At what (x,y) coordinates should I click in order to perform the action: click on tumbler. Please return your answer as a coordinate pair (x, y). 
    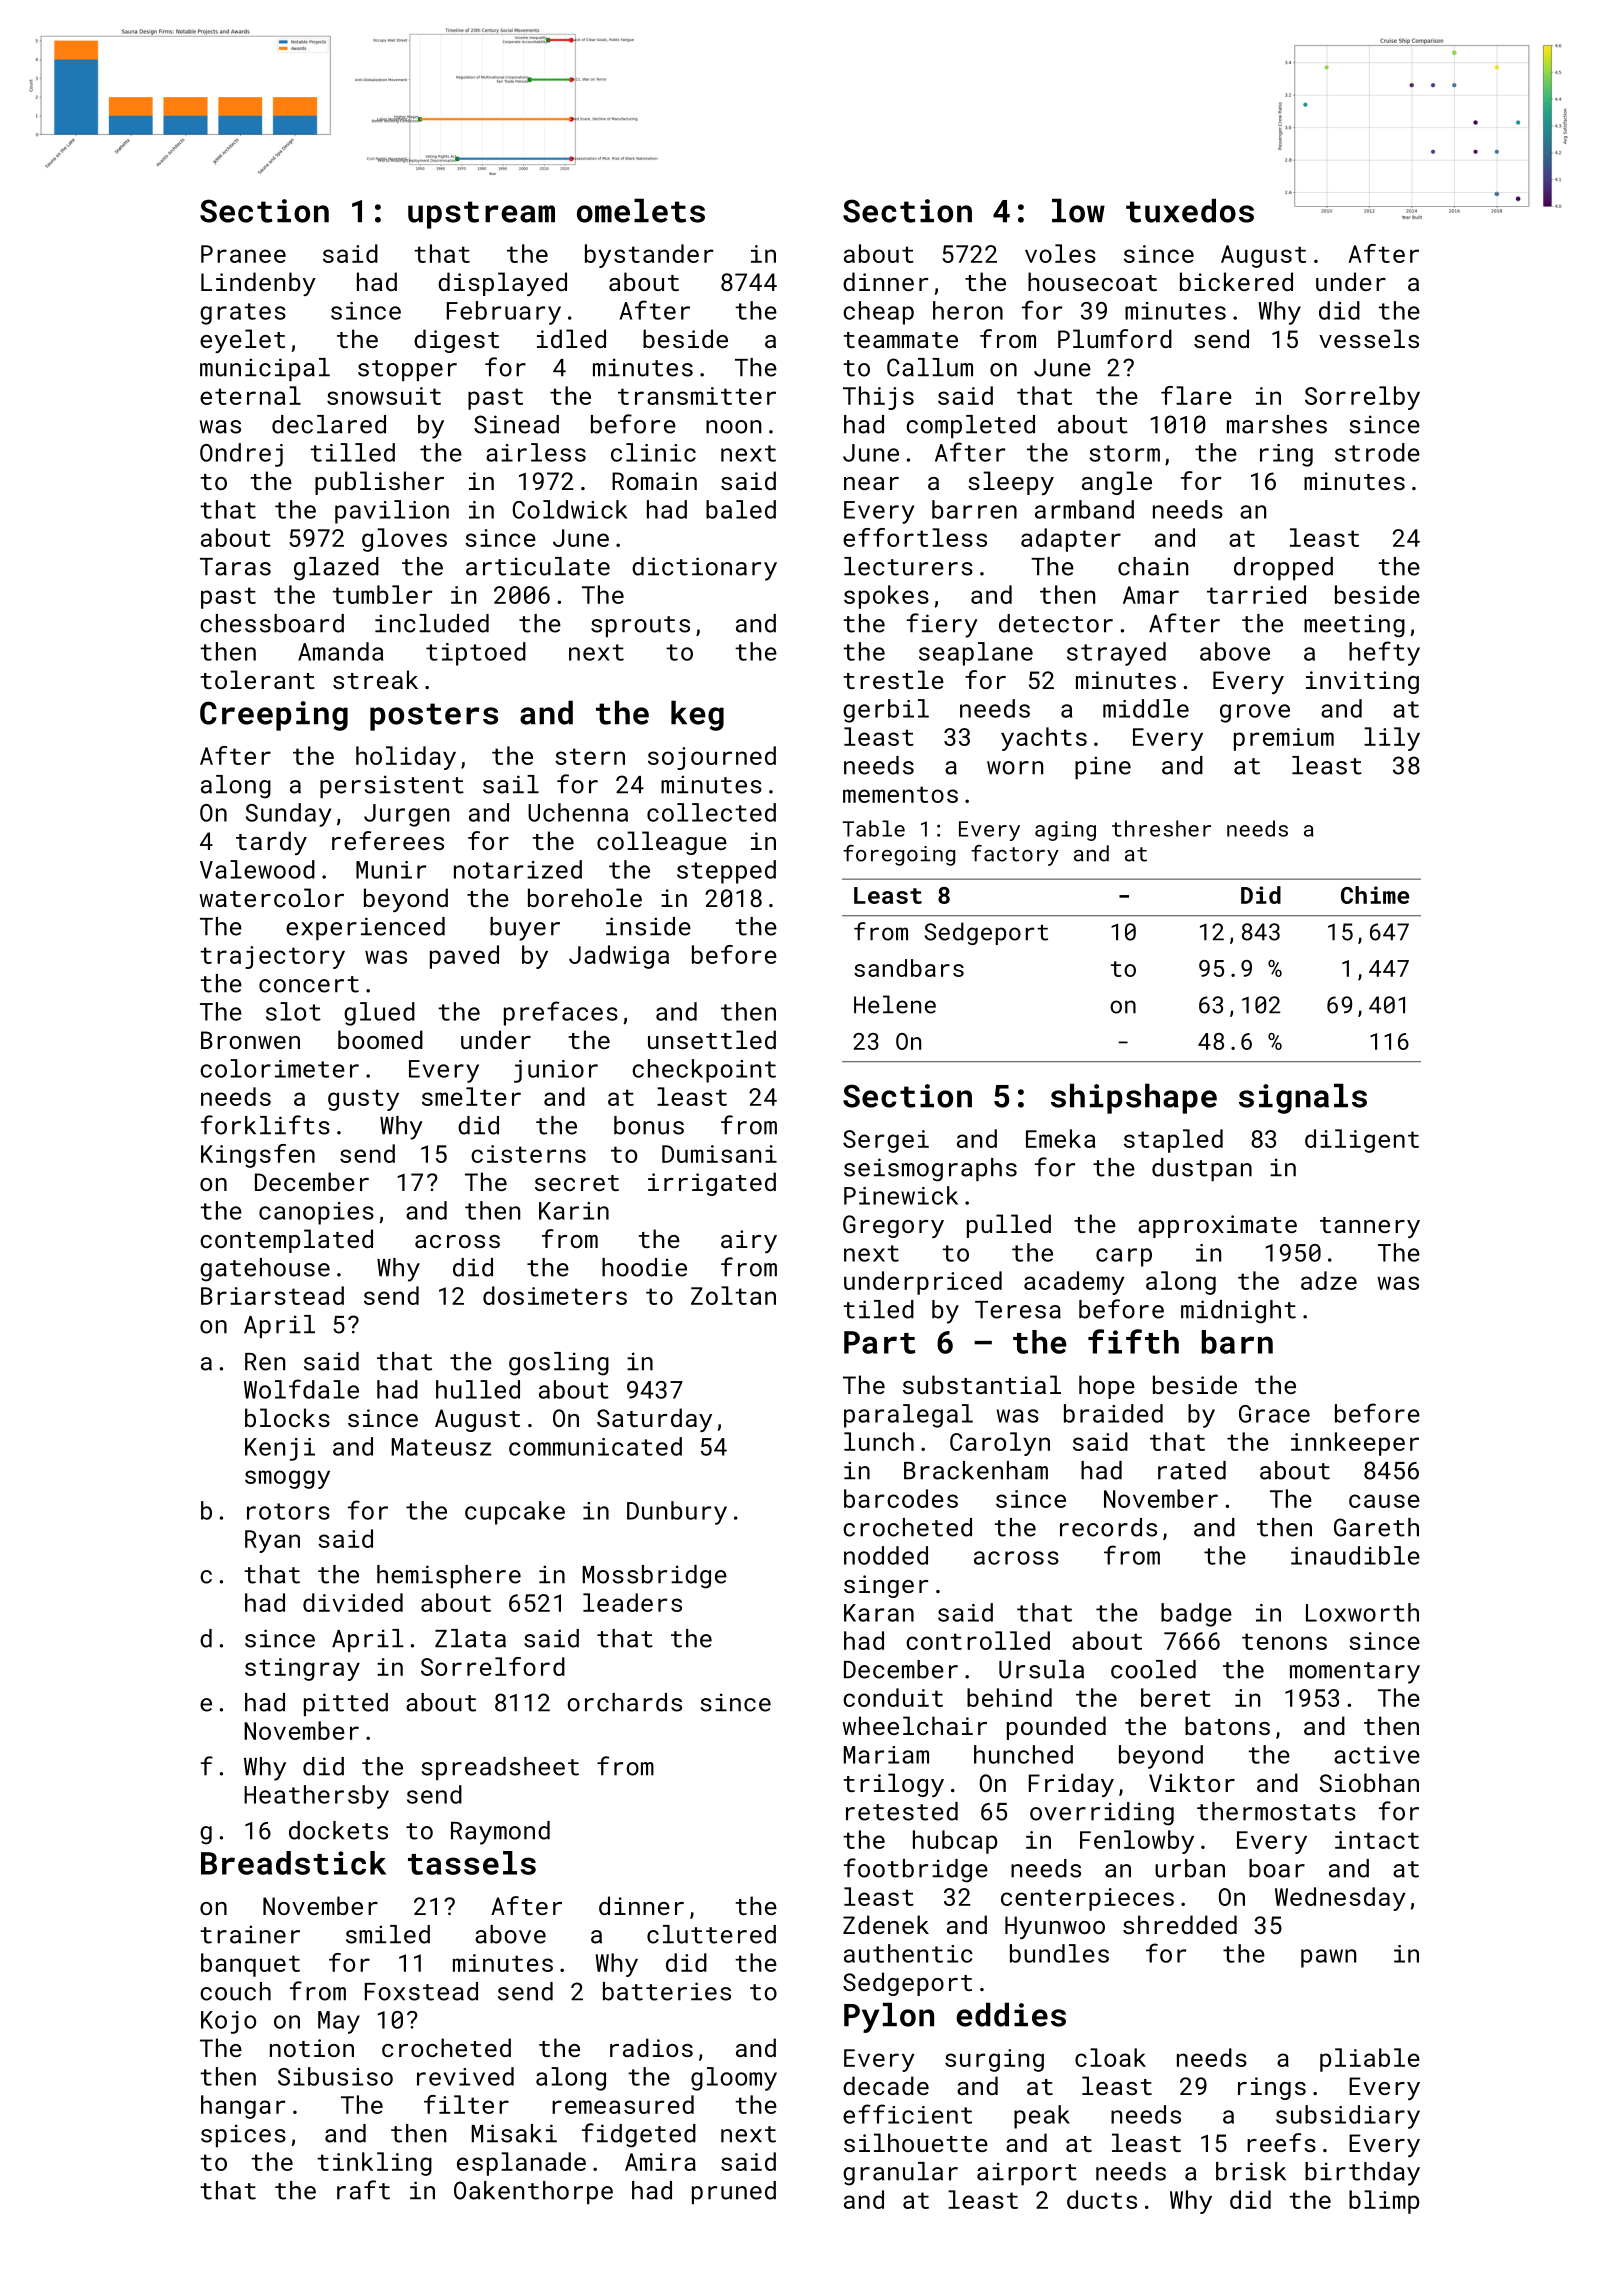
    Looking at the image, I should click on (383, 594).
